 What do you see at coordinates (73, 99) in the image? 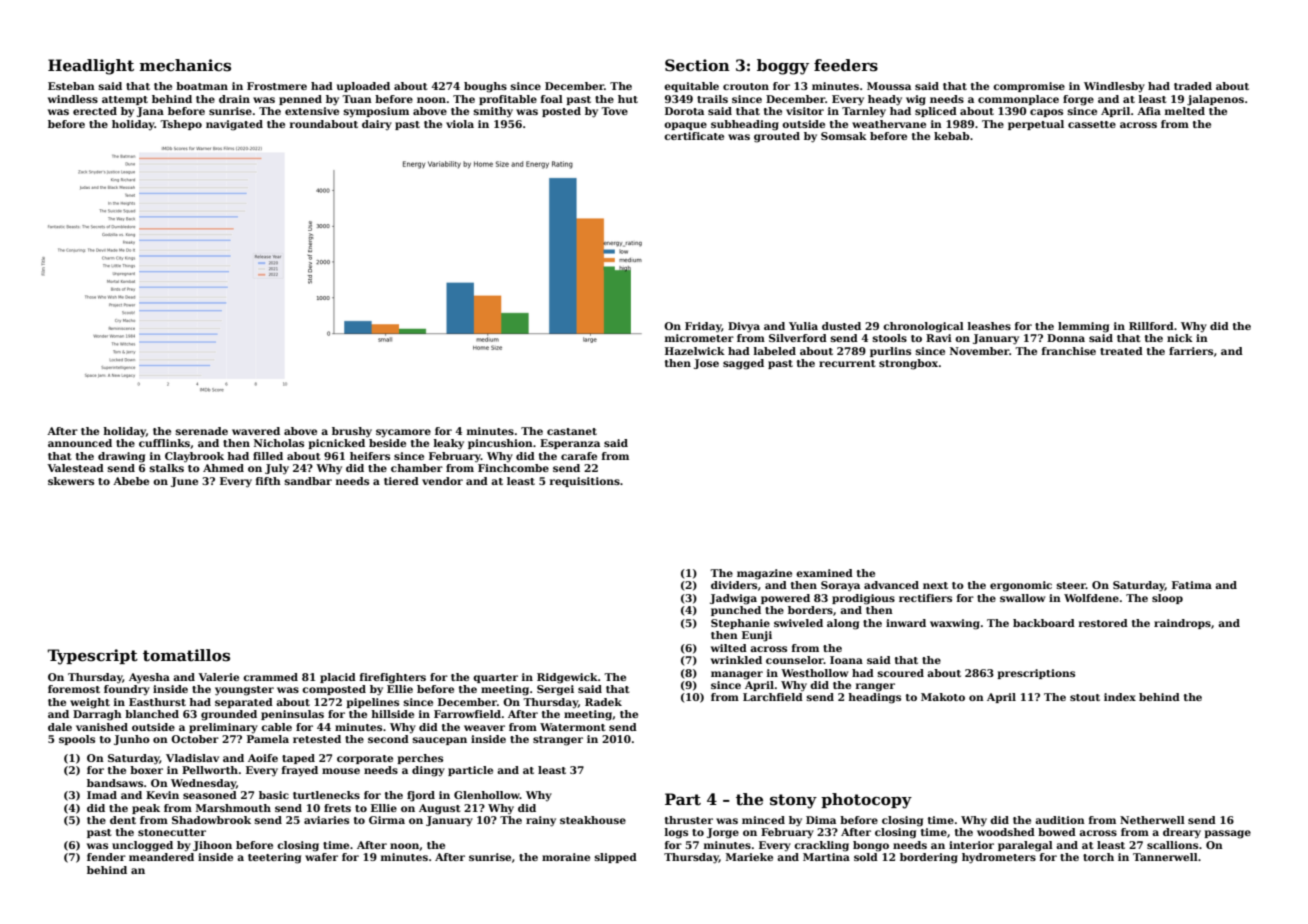
I see `windless` at bounding box center [73, 99].
